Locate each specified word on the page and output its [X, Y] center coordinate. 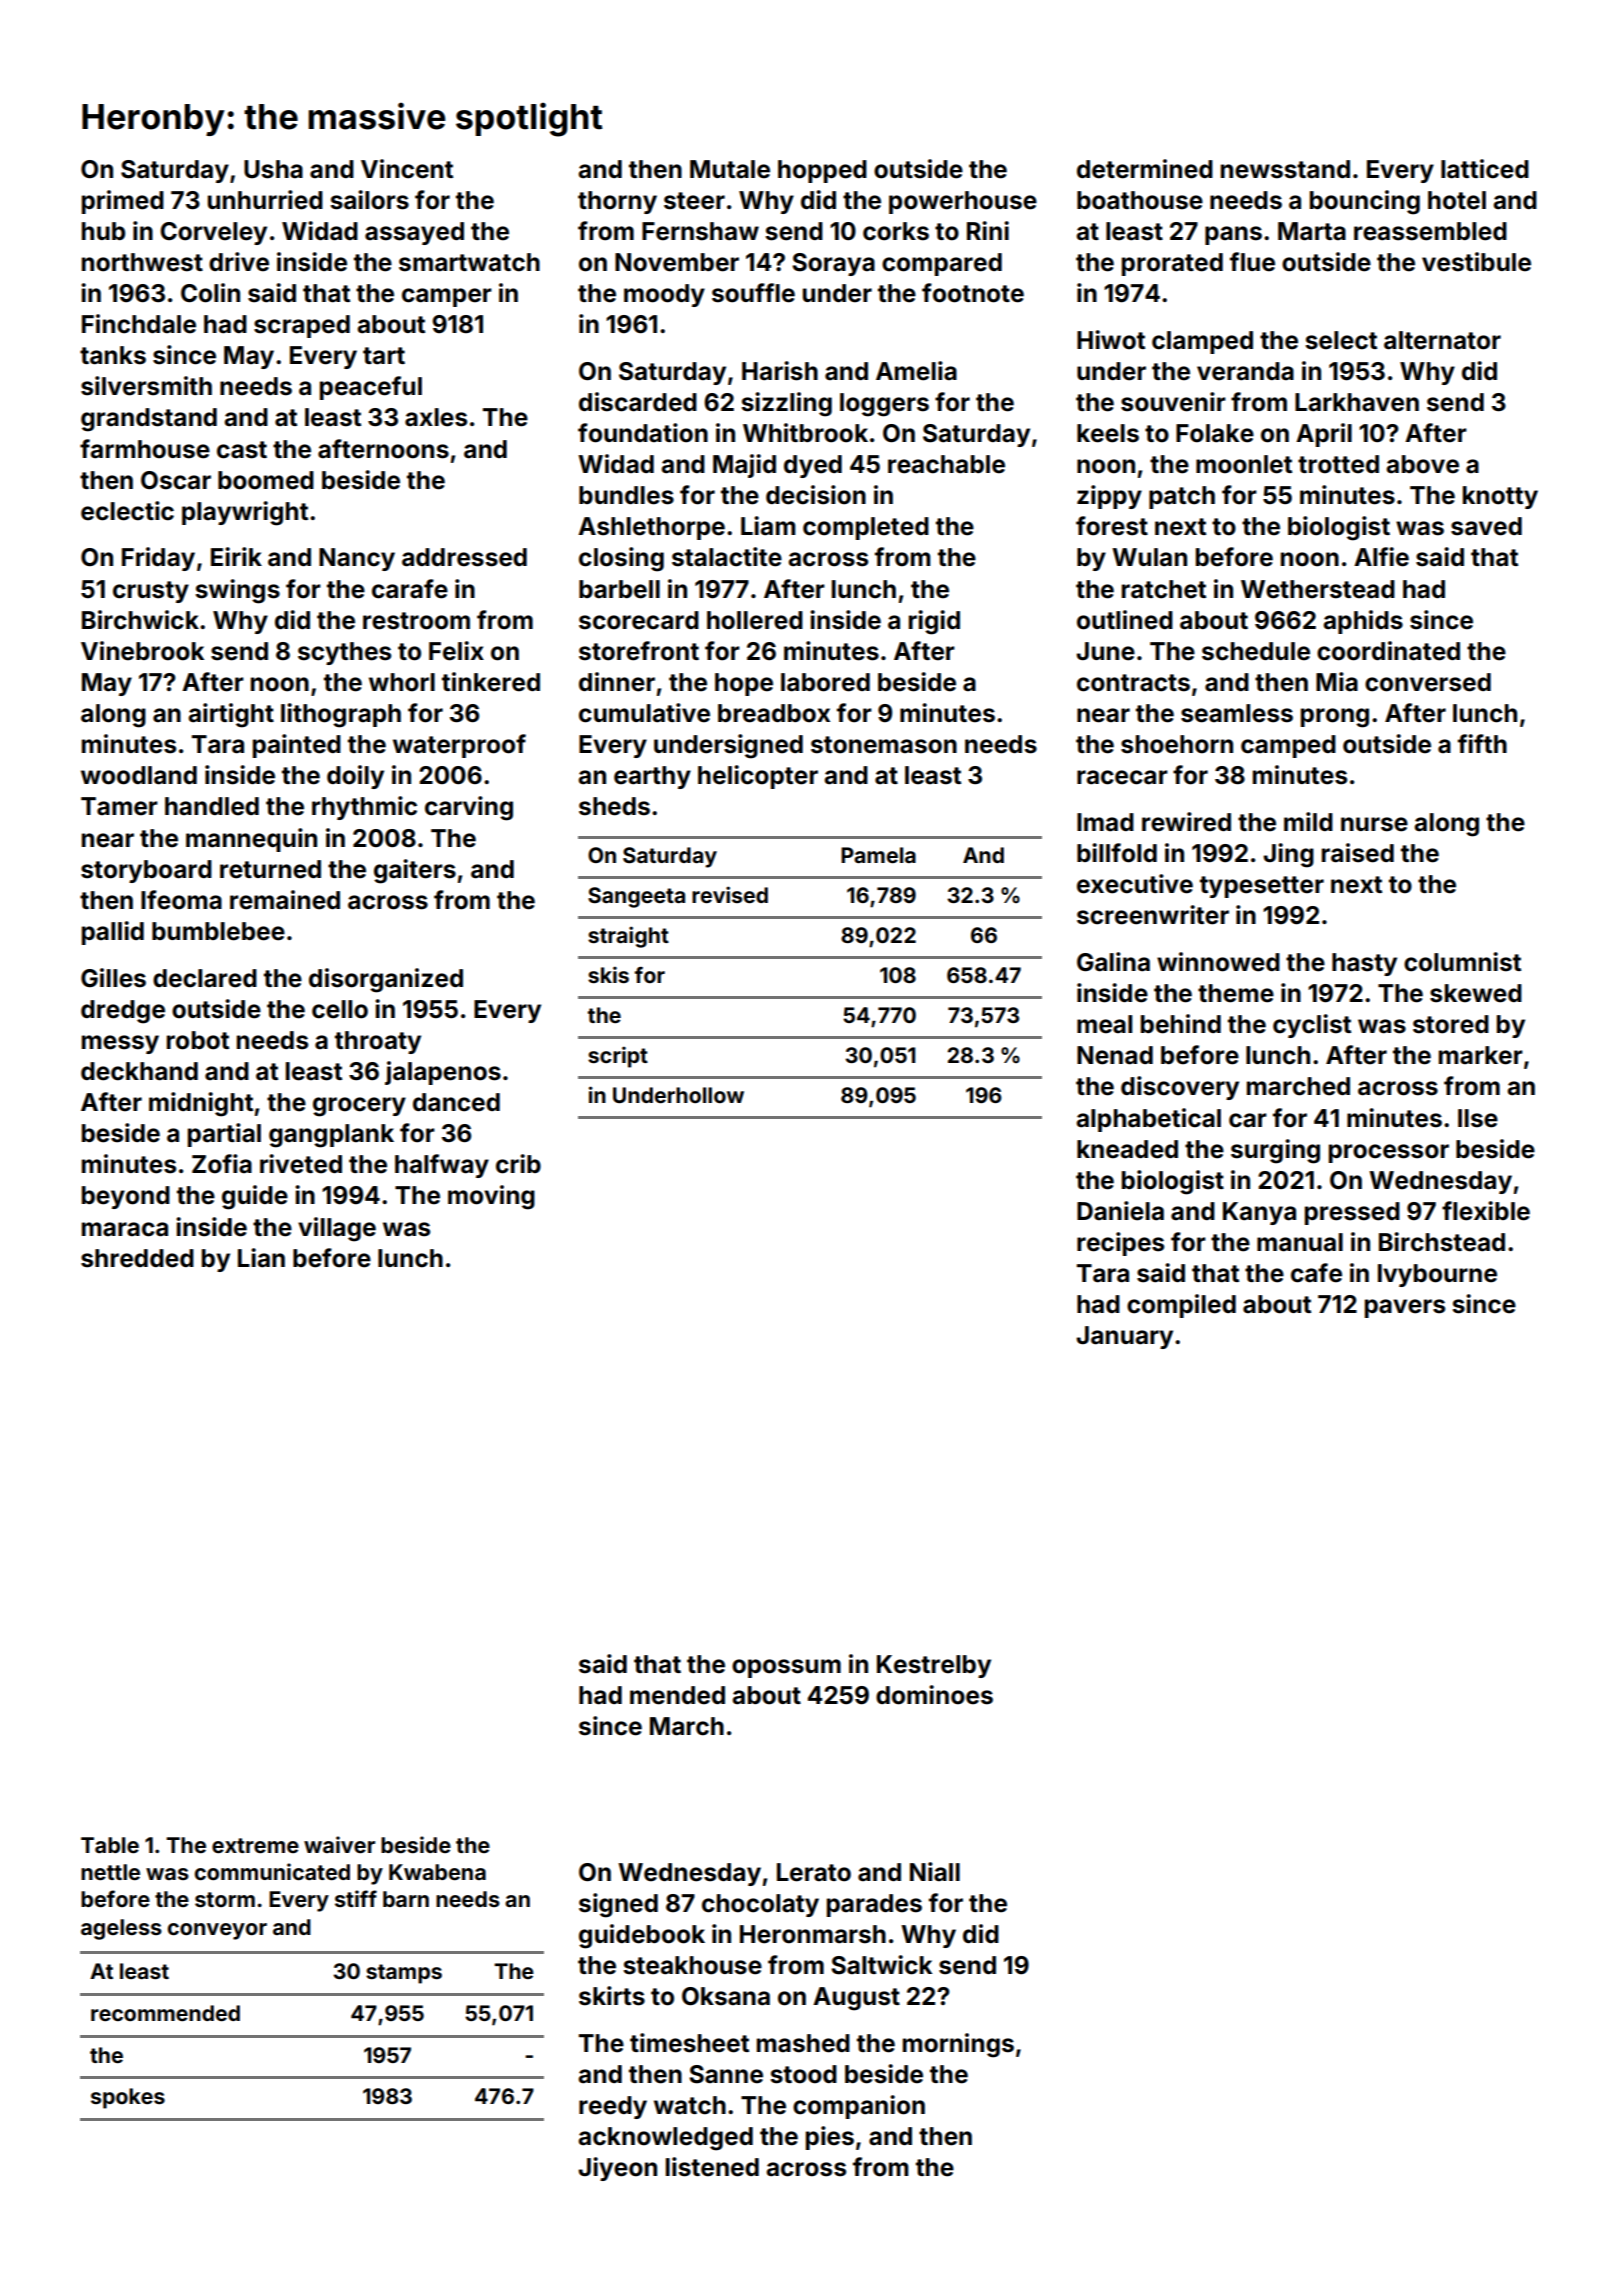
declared [205, 978]
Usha [273, 169]
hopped [822, 171]
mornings [958, 2045]
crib [518, 1164]
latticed [1485, 169]
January [1124, 1337]
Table [110, 1845]
